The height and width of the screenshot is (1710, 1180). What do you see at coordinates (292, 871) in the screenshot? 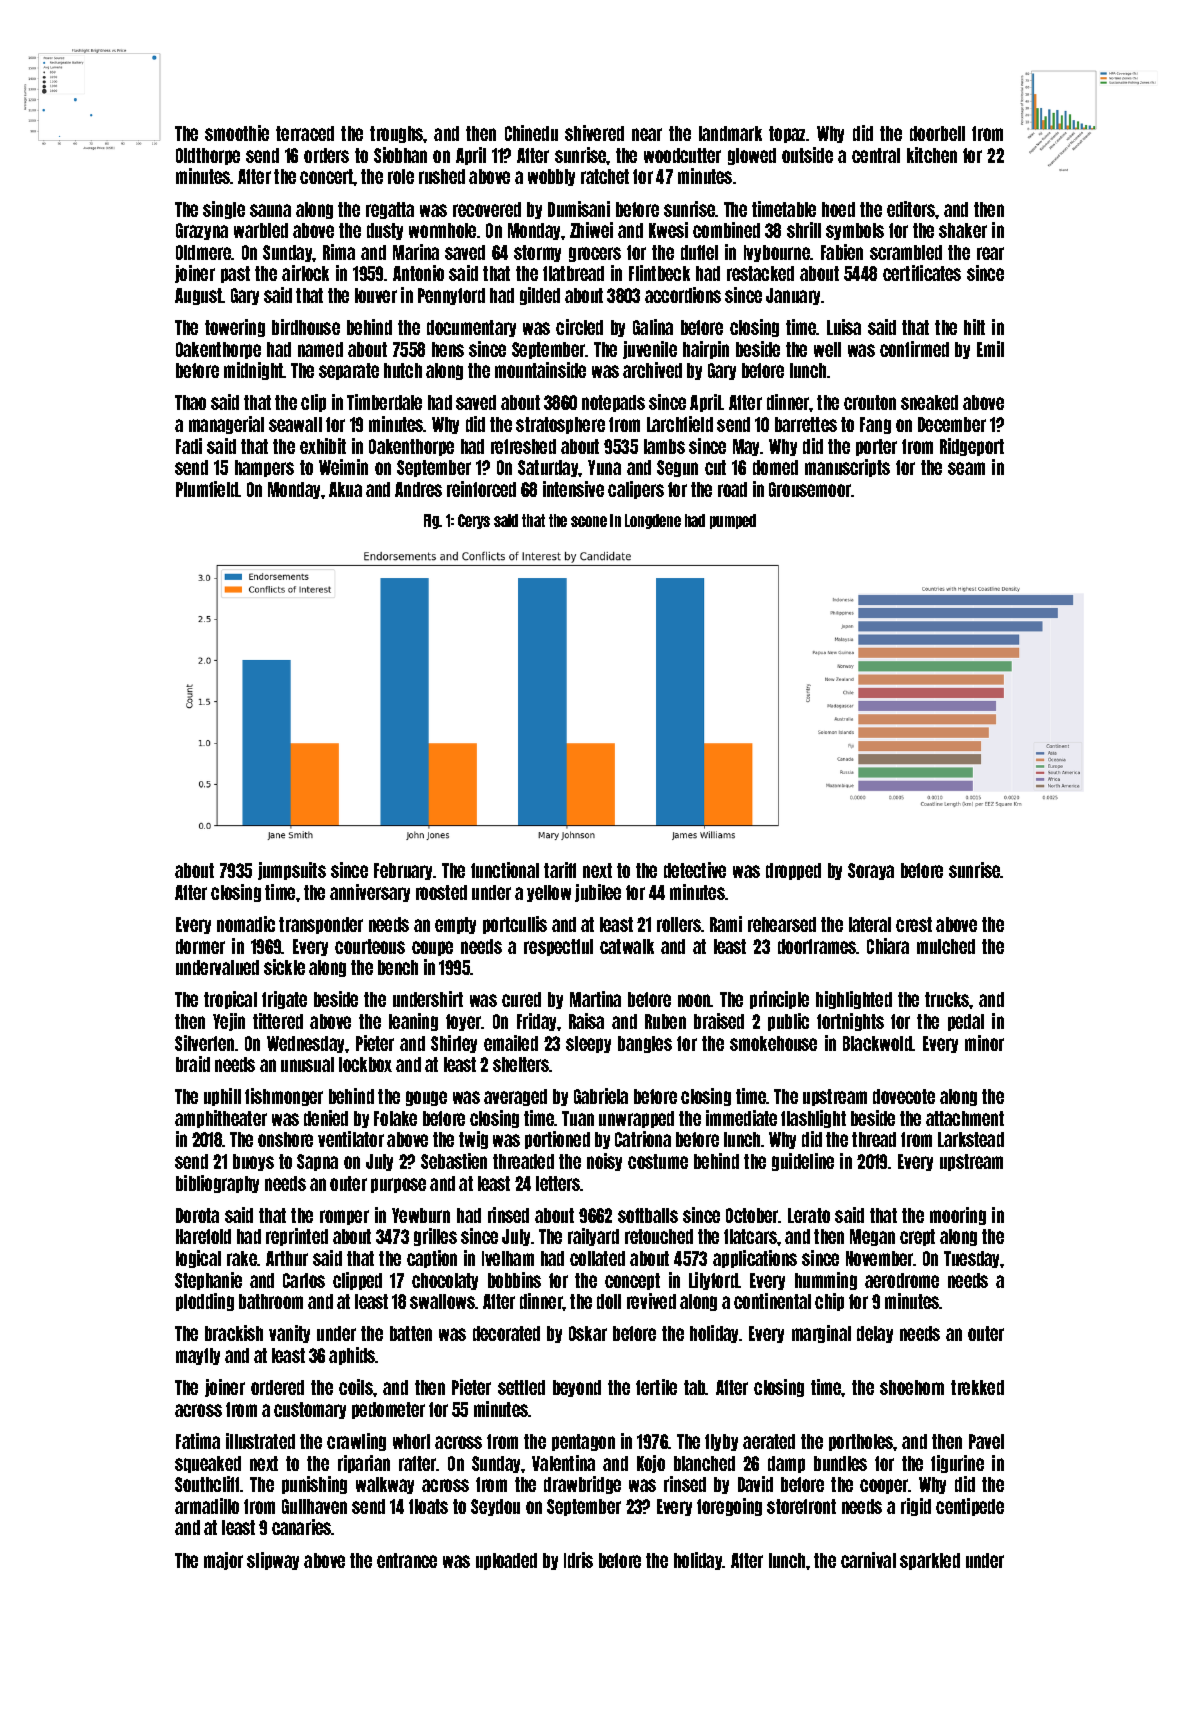
I see `jumpsuits` at bounding box center [292, 871].
